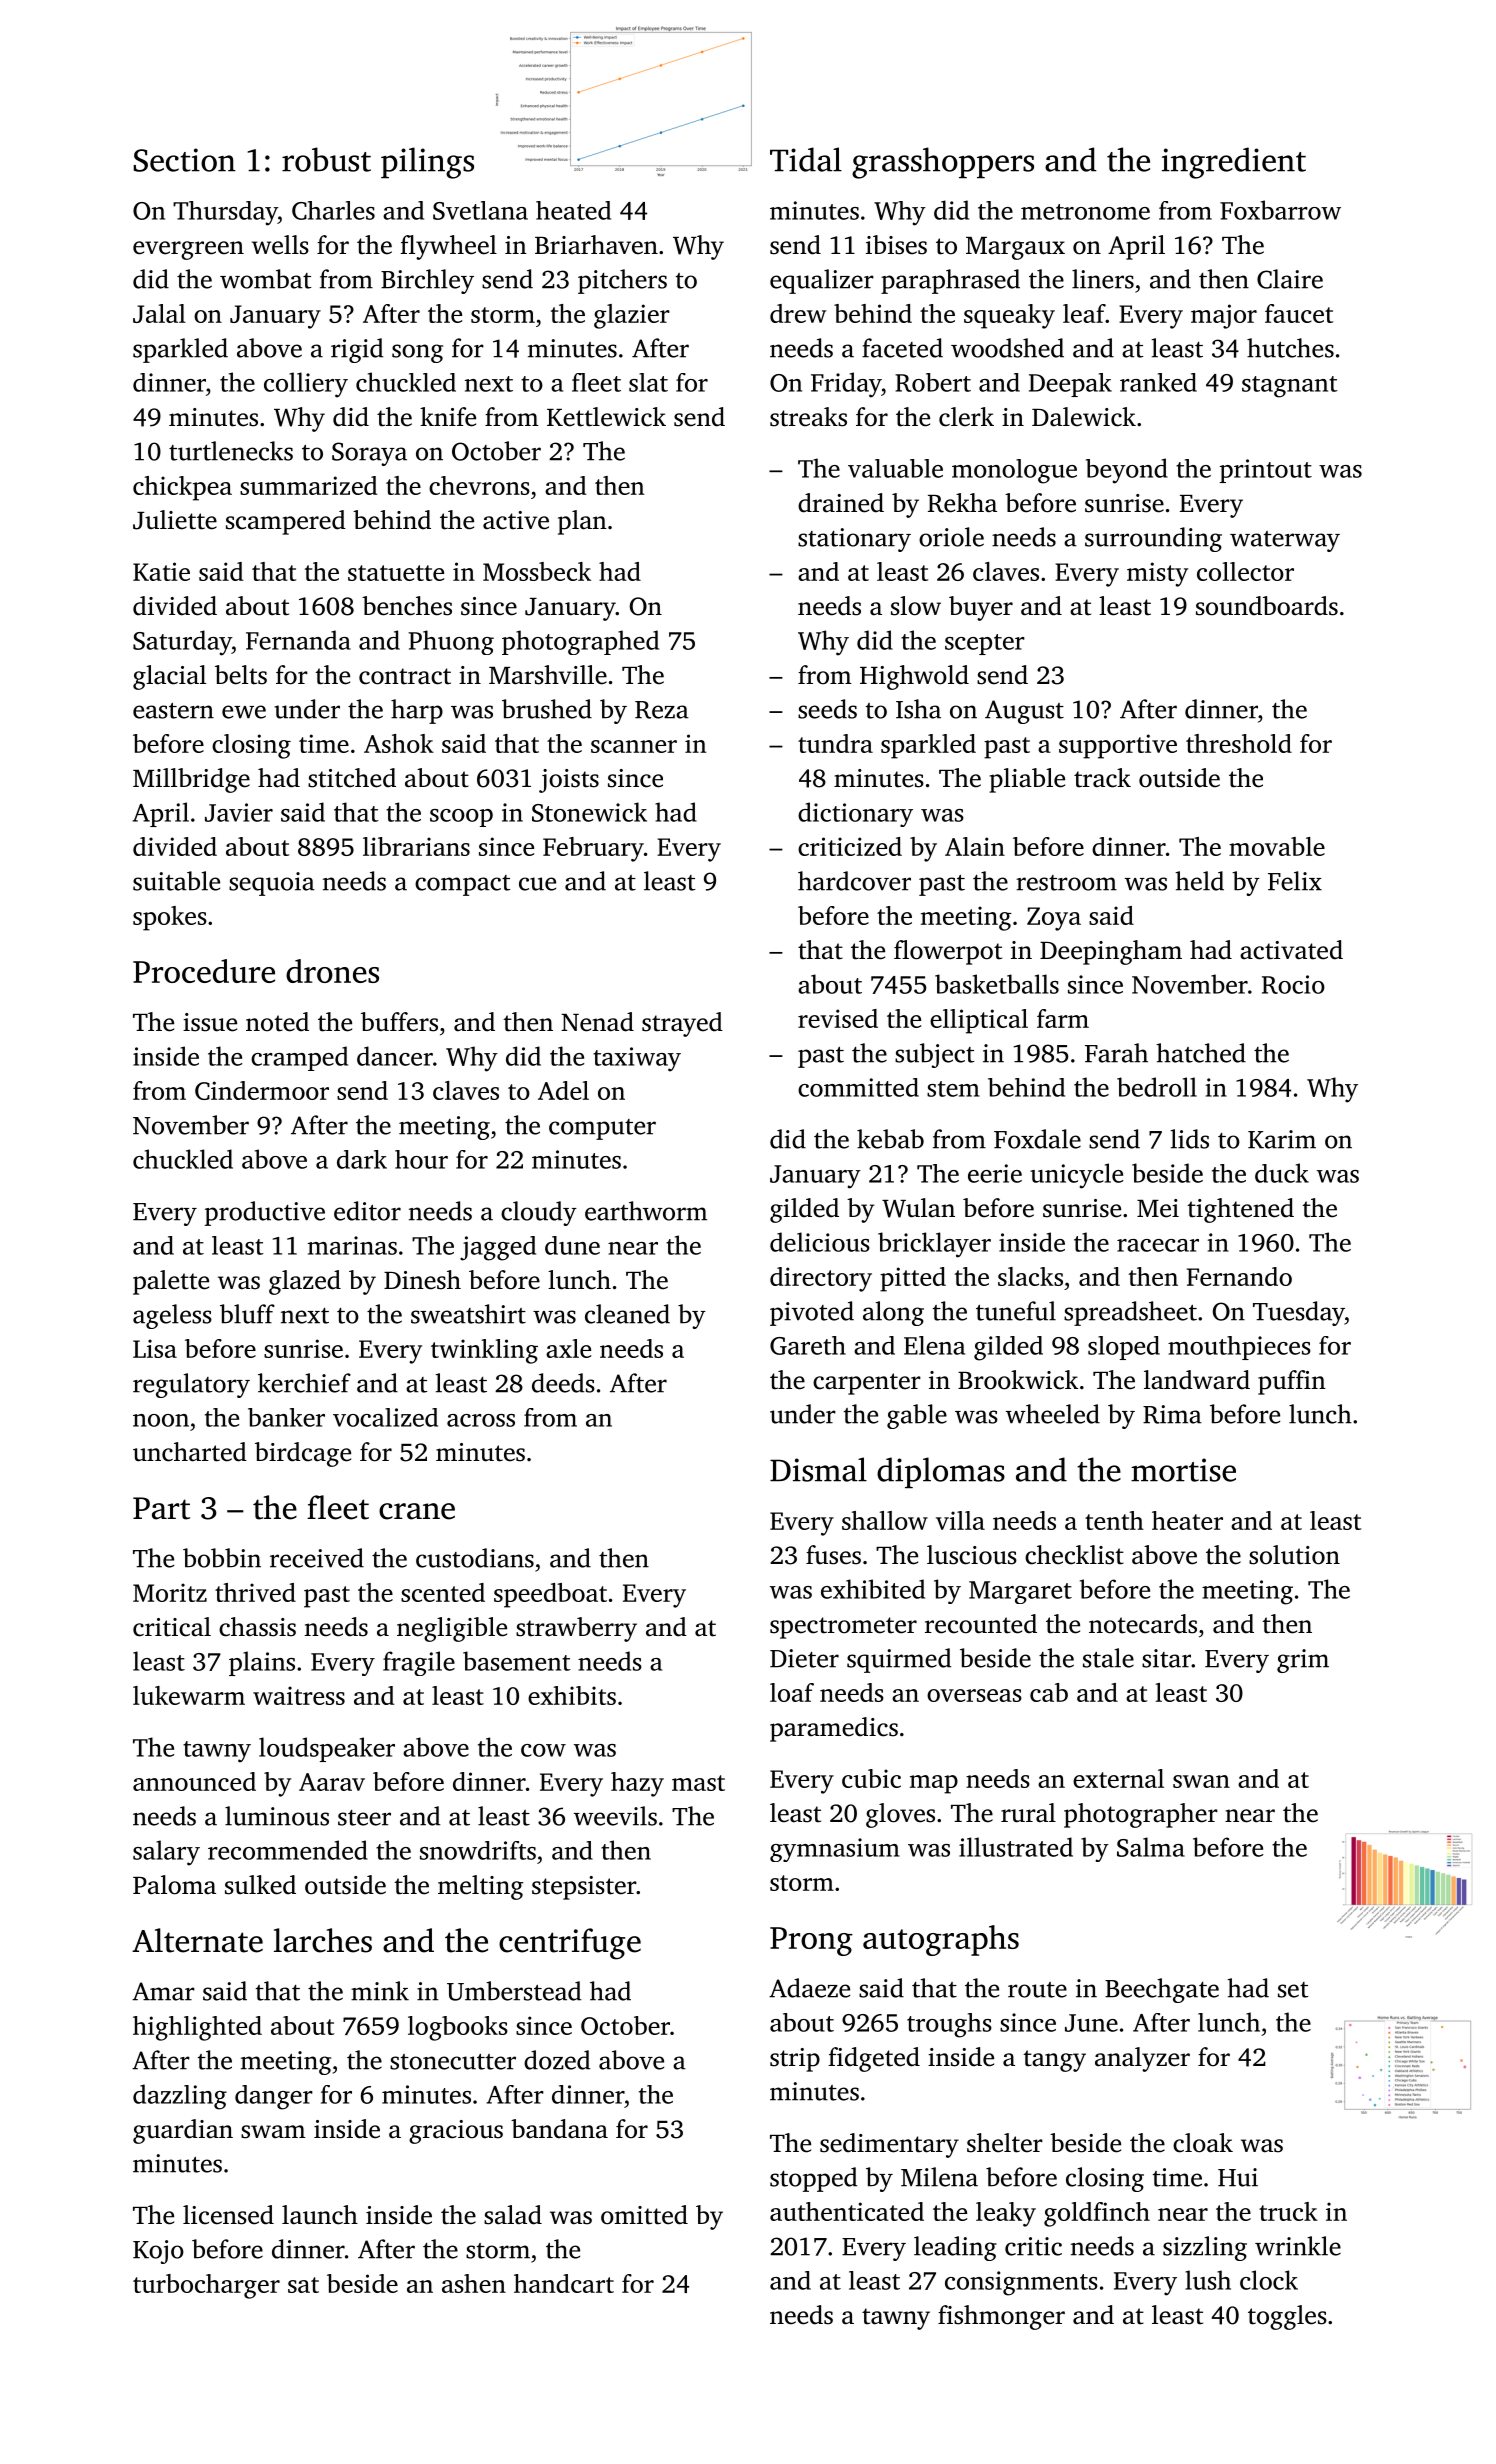 The width and height of the screenshot is (1496, 2464). I want to click on heater, so click(1187, 1520).
